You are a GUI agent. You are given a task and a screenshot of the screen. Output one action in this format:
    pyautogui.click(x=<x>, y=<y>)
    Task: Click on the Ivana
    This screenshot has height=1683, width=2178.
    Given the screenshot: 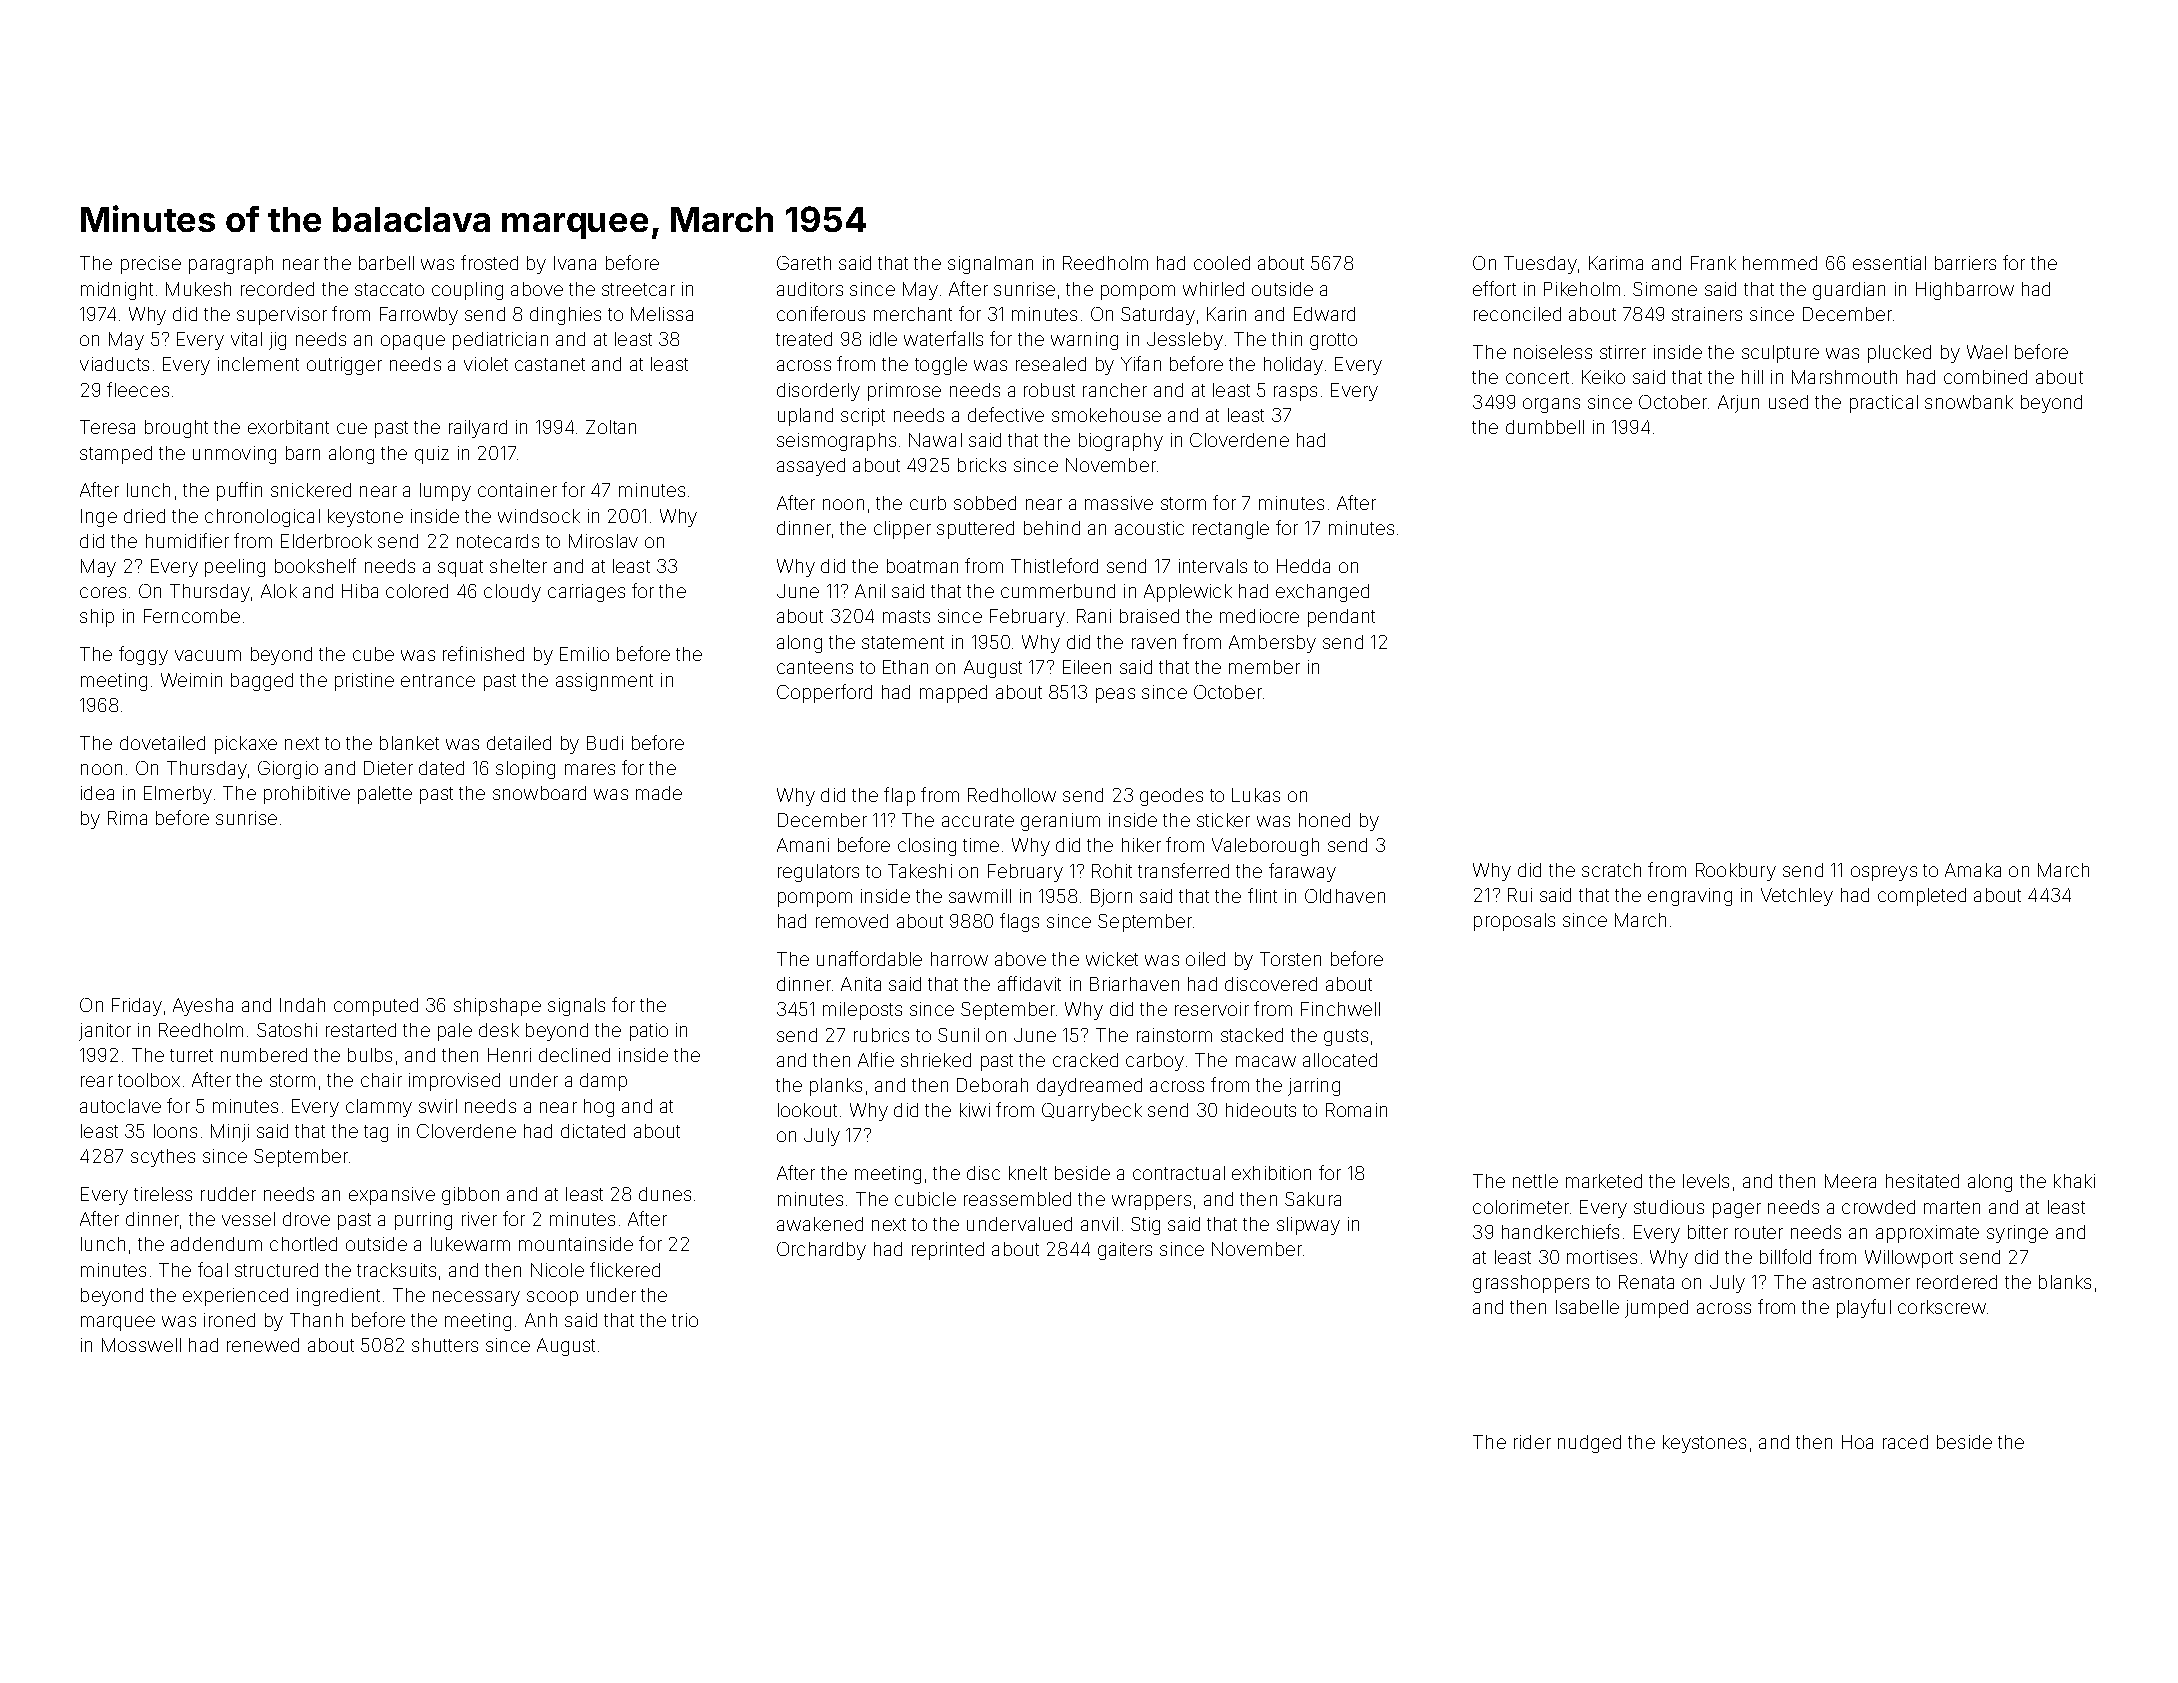 What is the action you would take?
    pyautogui.click(x=575, y=263)
